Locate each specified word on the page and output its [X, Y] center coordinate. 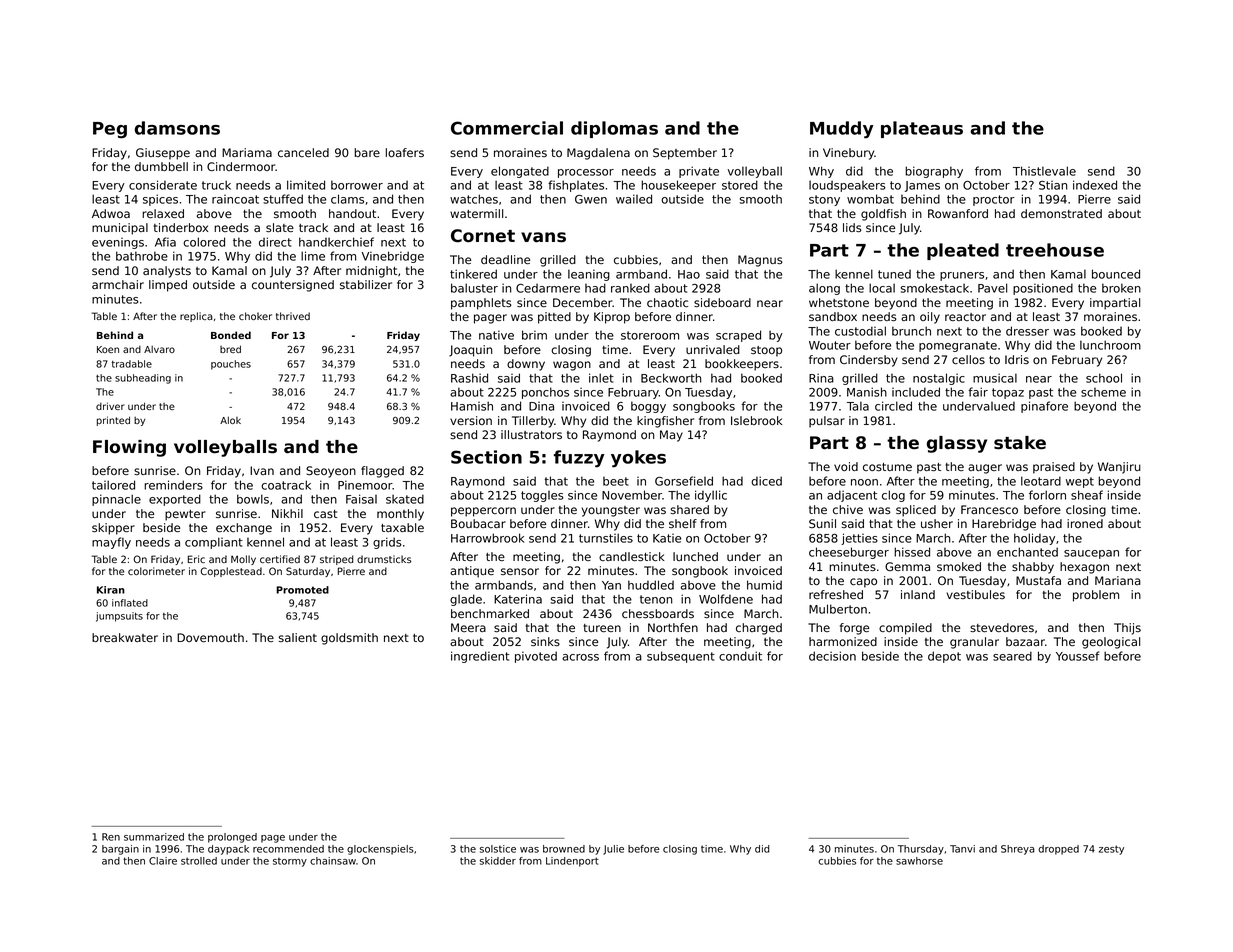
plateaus [922, 129]
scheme [1103, 392]
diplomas [614, 129]
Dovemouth [210, 637]
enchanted [1027, 552]
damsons [177, 128]
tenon [656, 599]
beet [616, 481]
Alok [230, 420]
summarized [154, 837]
